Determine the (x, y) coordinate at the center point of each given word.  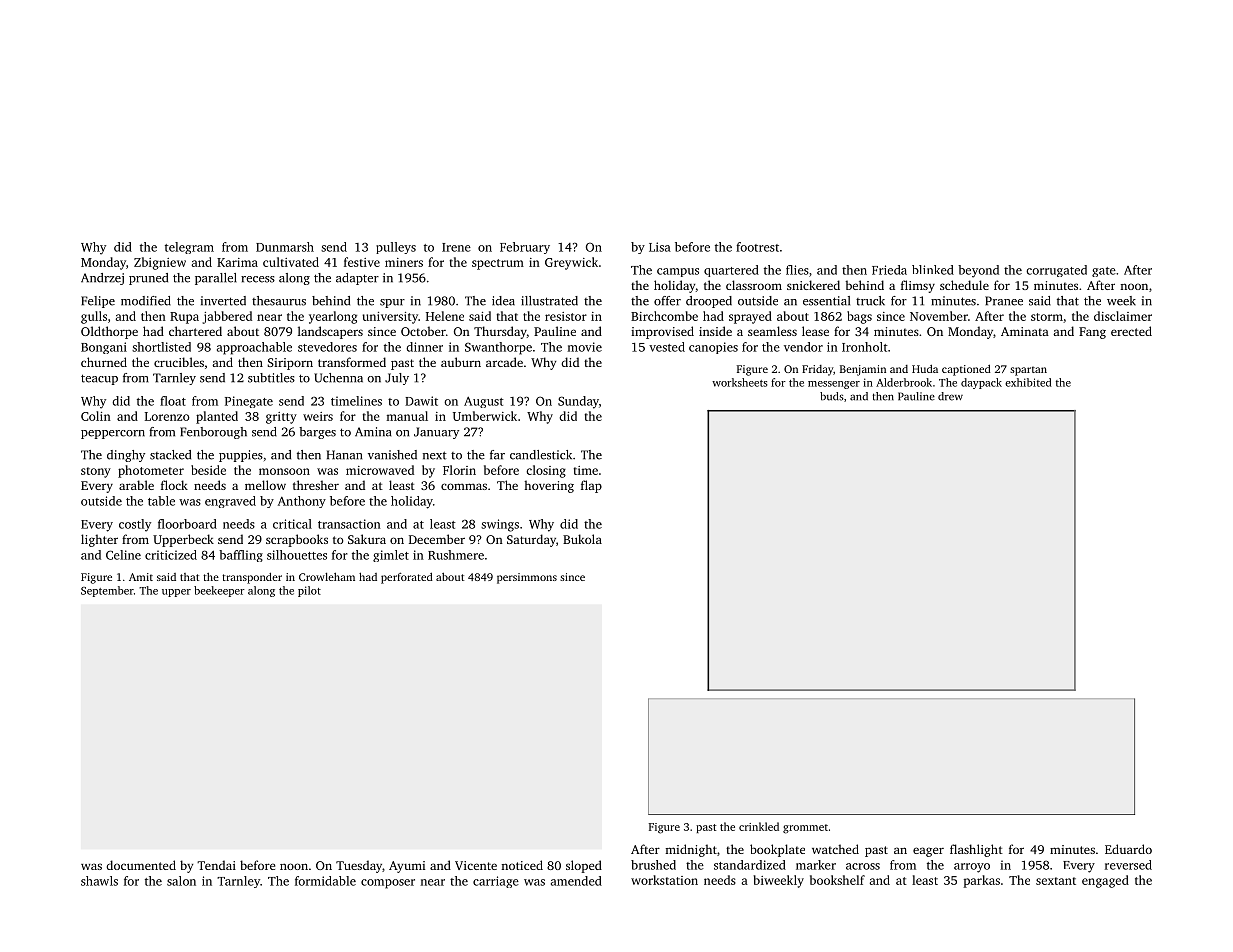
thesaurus (279, 301)
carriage (496, 882)
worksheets (739, 382)
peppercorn (113, 434)
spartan (1028, 371)
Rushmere (456, 555)
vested (667, 347)
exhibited (1028, 382)
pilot (309, 591)
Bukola (582, 539)
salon (181, 881)
